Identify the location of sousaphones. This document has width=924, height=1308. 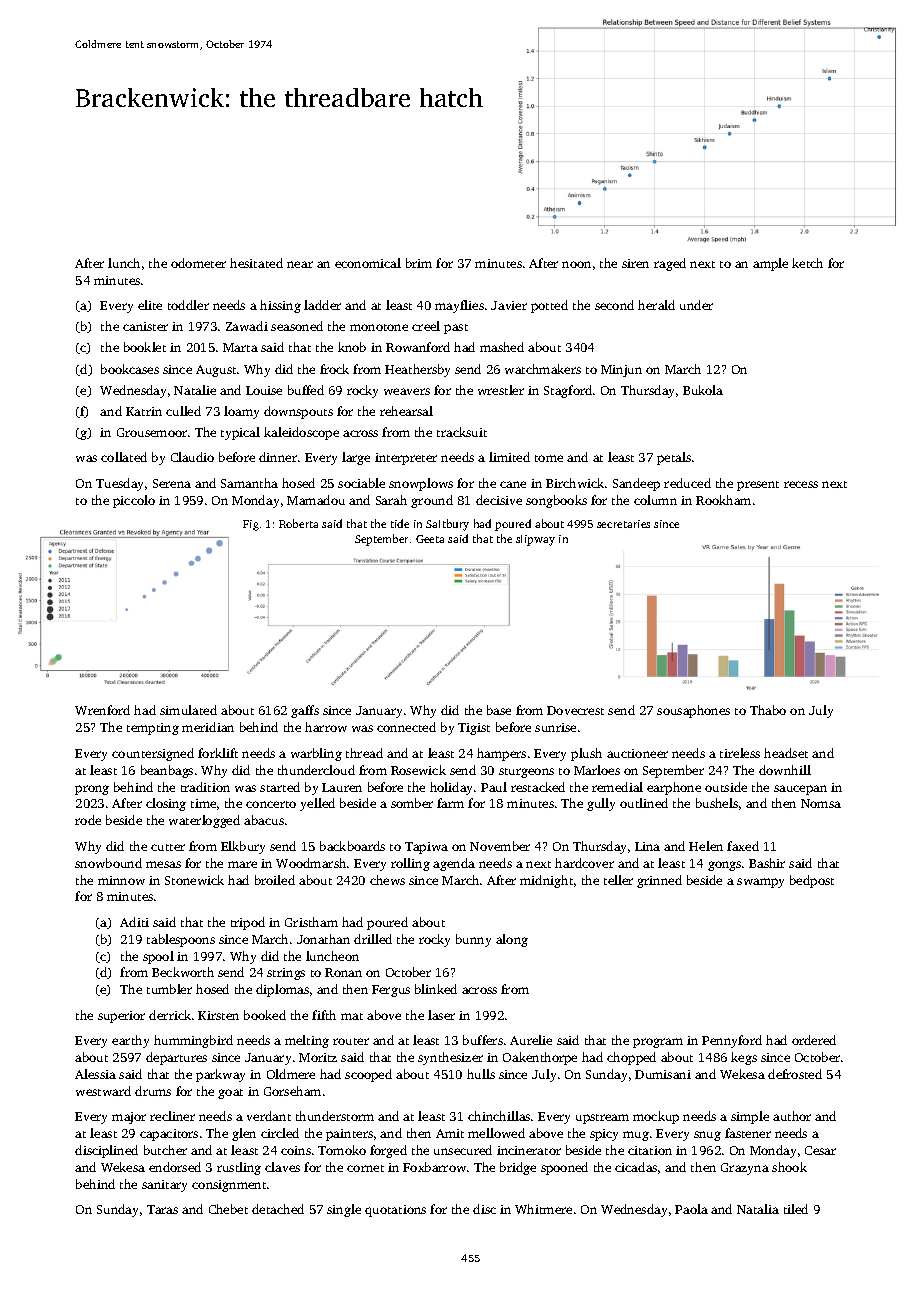
(693, 711).
